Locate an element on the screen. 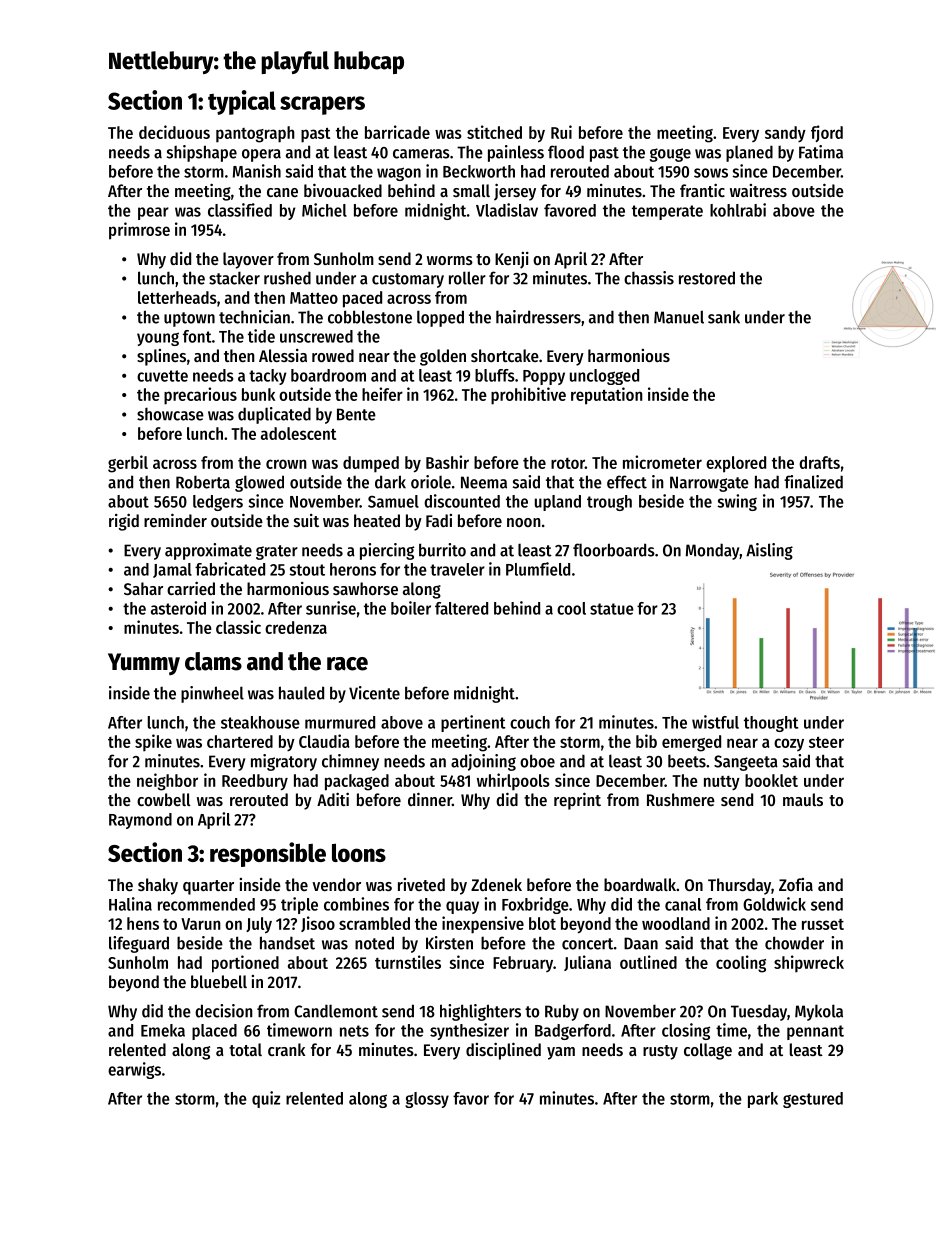  quiz is located at coordinates (266, 1099).
